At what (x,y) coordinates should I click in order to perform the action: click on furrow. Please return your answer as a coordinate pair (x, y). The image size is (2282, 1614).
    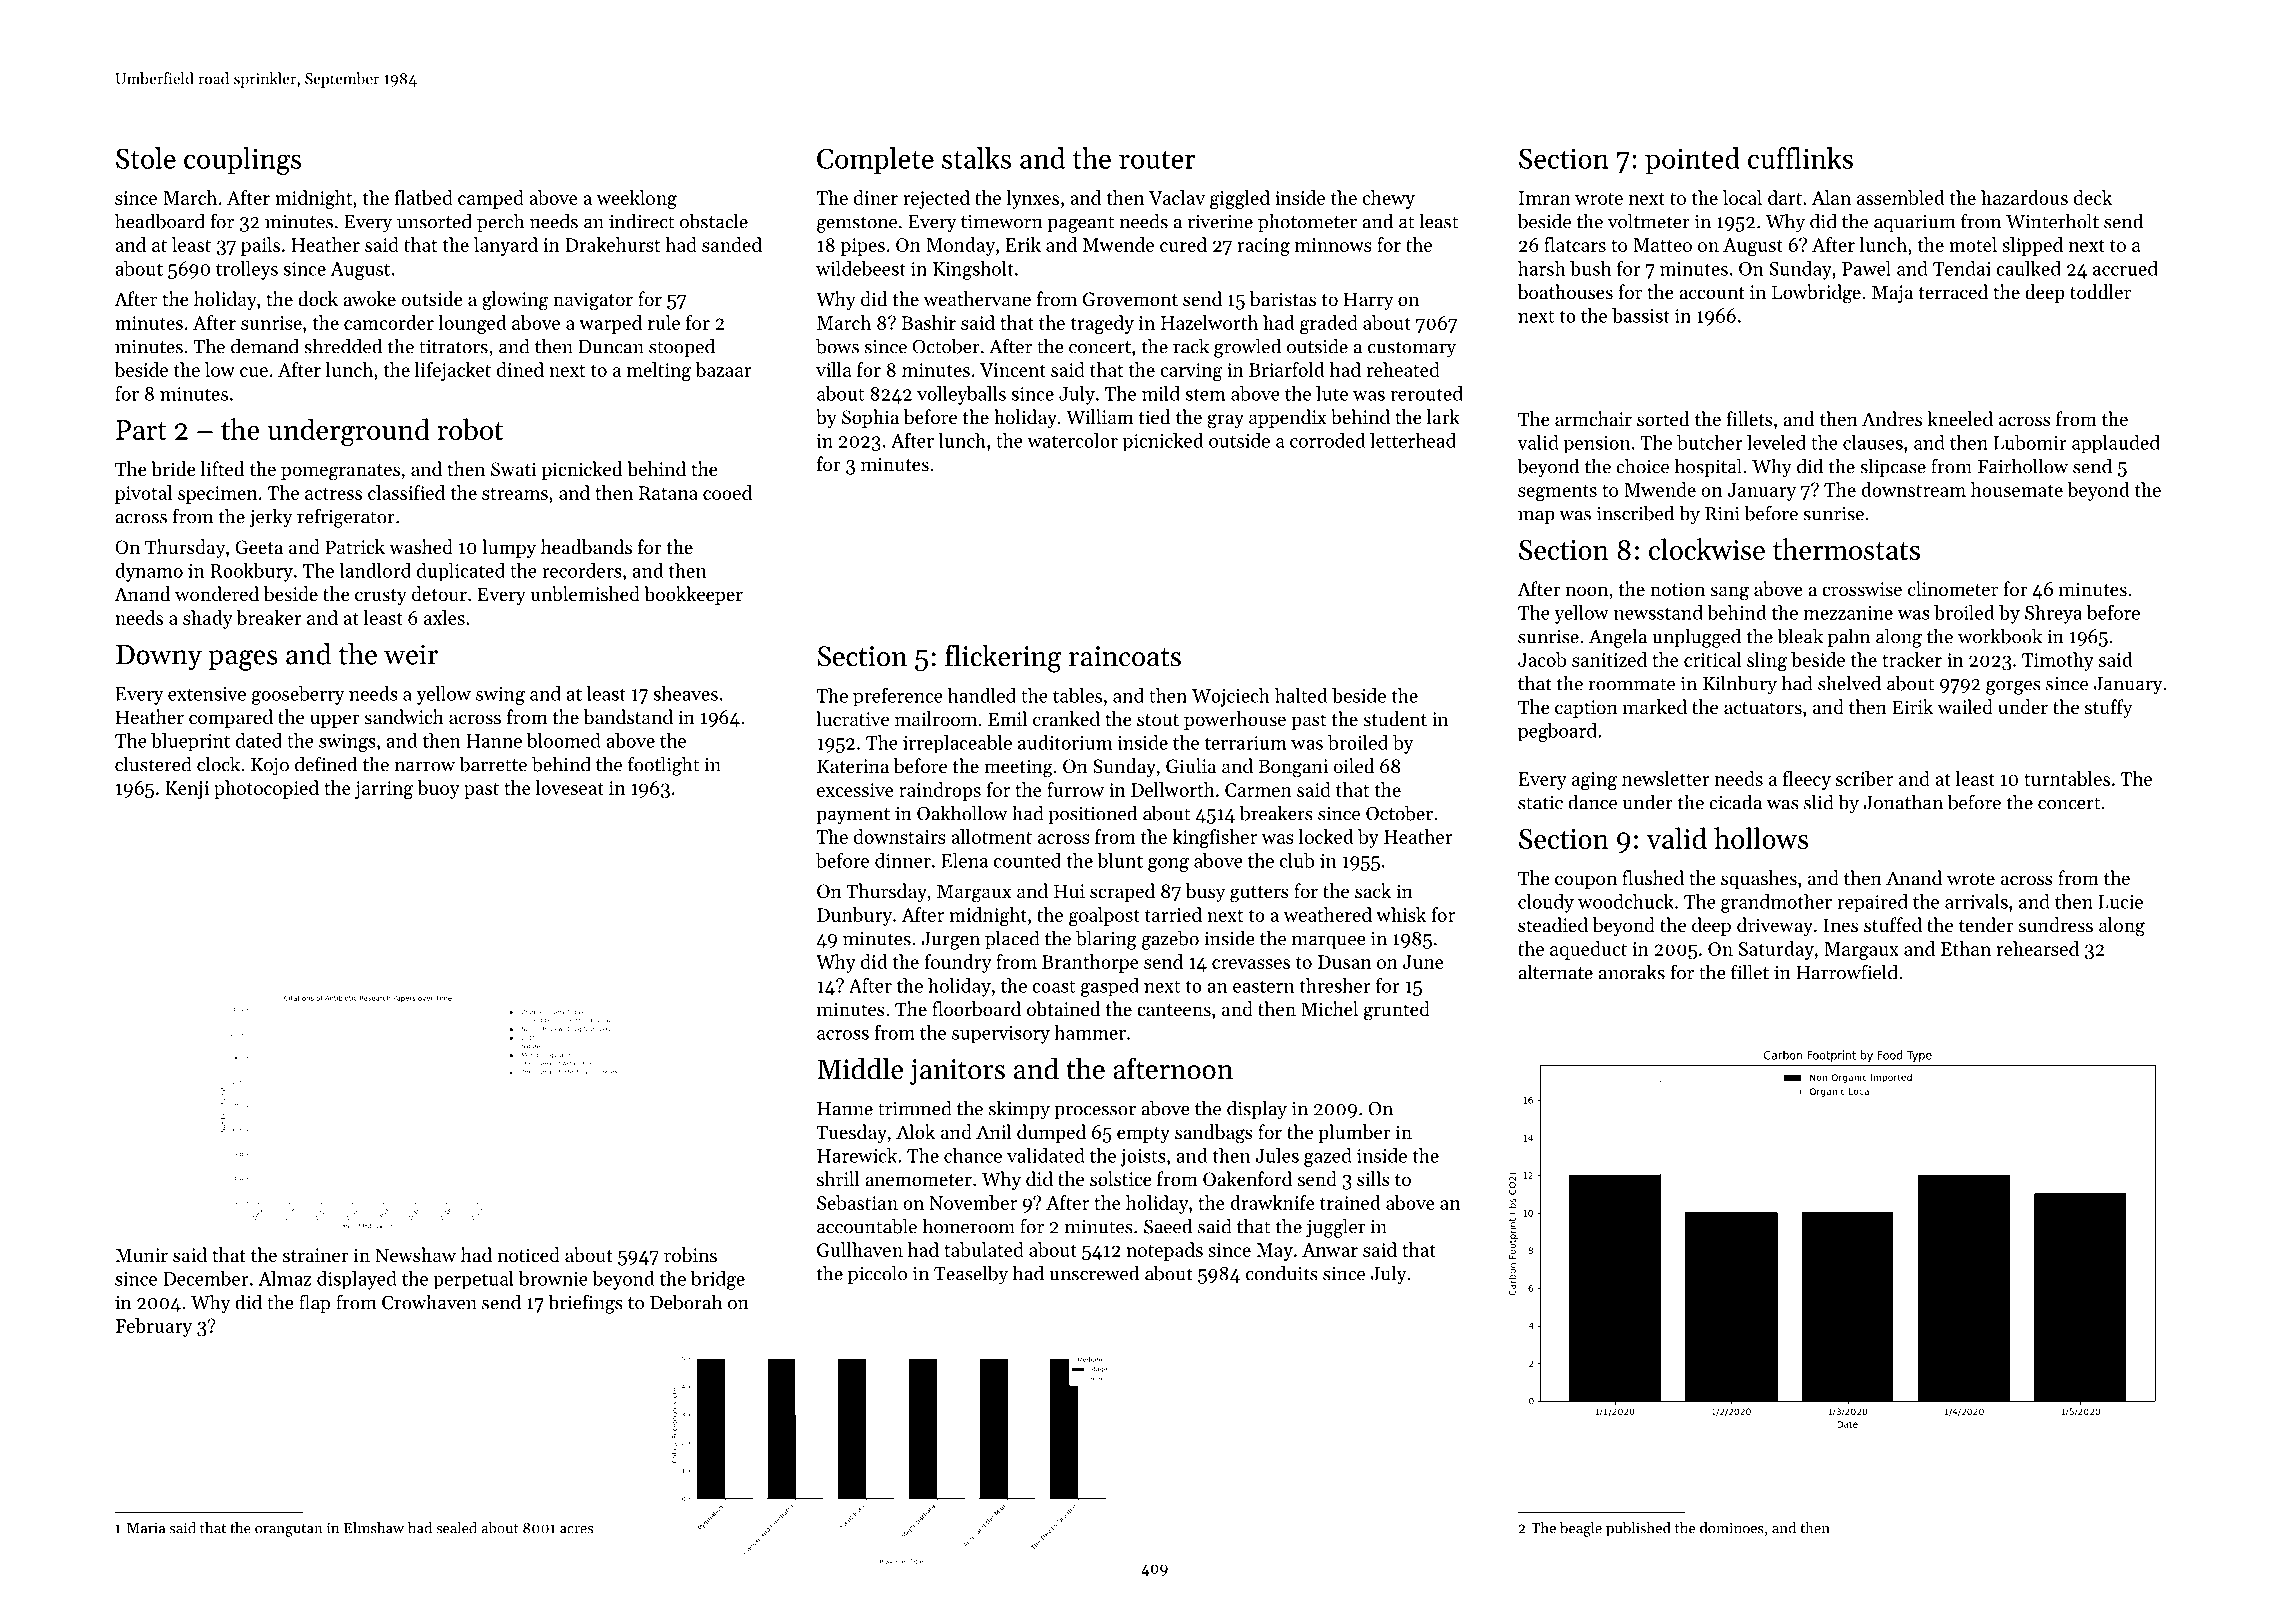
    Looking at the image, I should click on (1075, 789).
